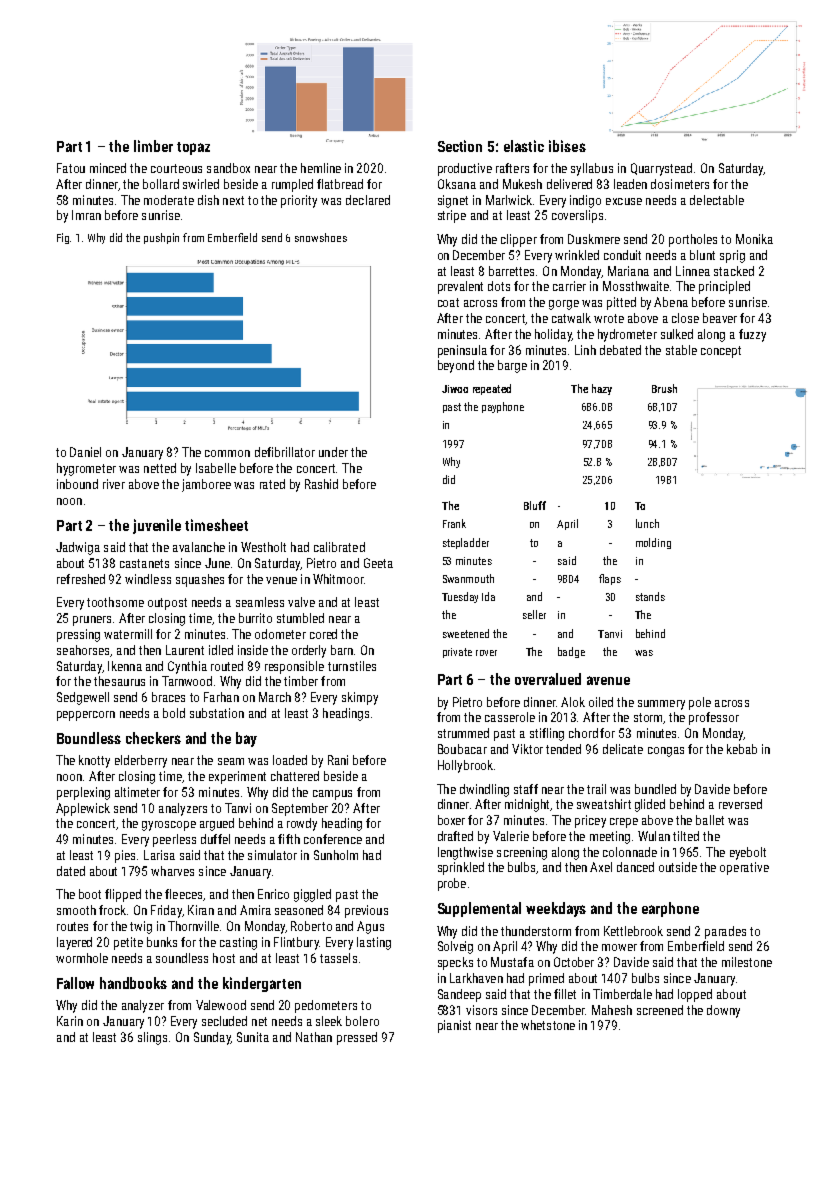 The image size is (831, 1180). I want to click on Monika, so click(754, 239).
